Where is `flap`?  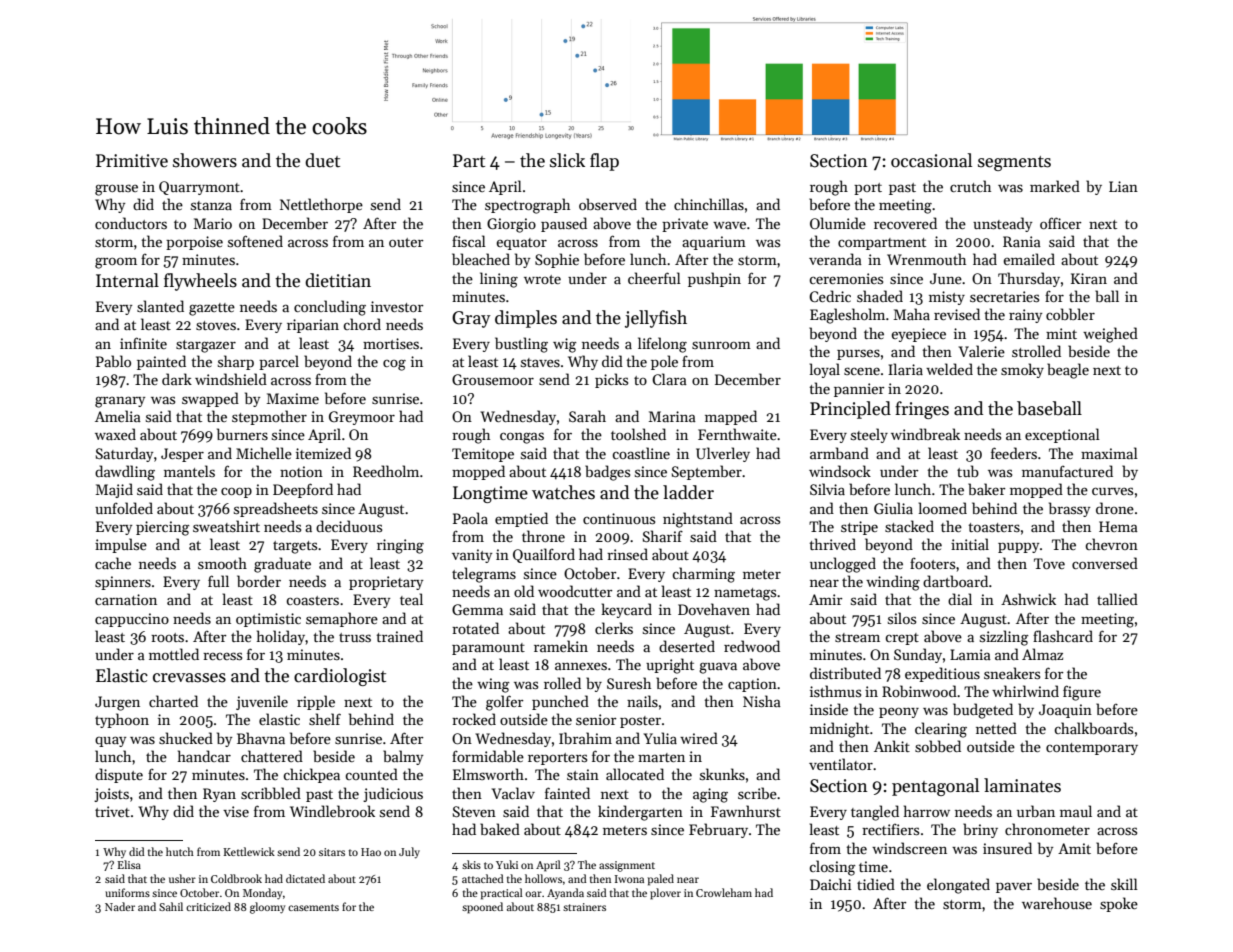 flap is located at coordinates (604, 162).
